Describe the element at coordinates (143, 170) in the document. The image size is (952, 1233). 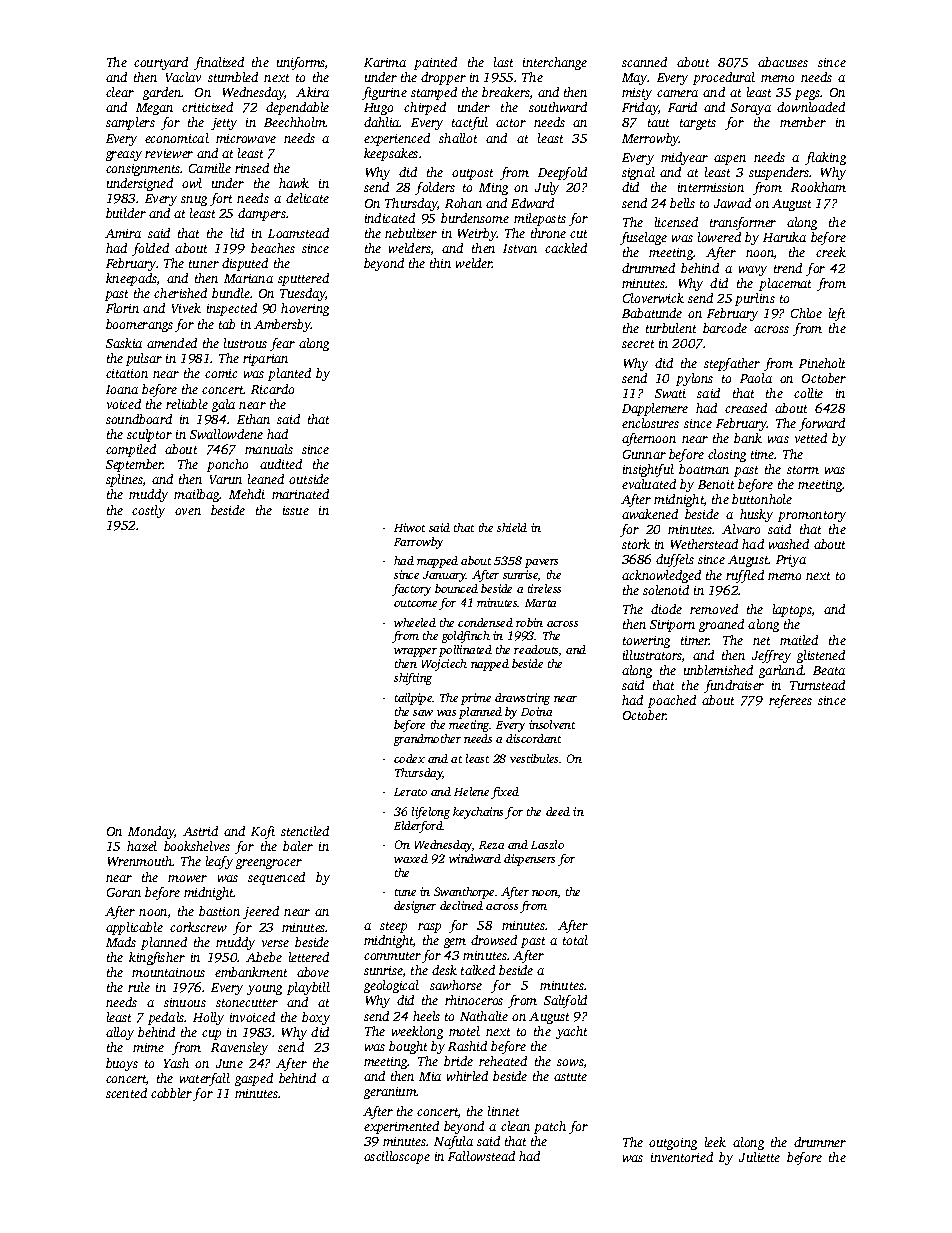
I see `consignments` at that location.
